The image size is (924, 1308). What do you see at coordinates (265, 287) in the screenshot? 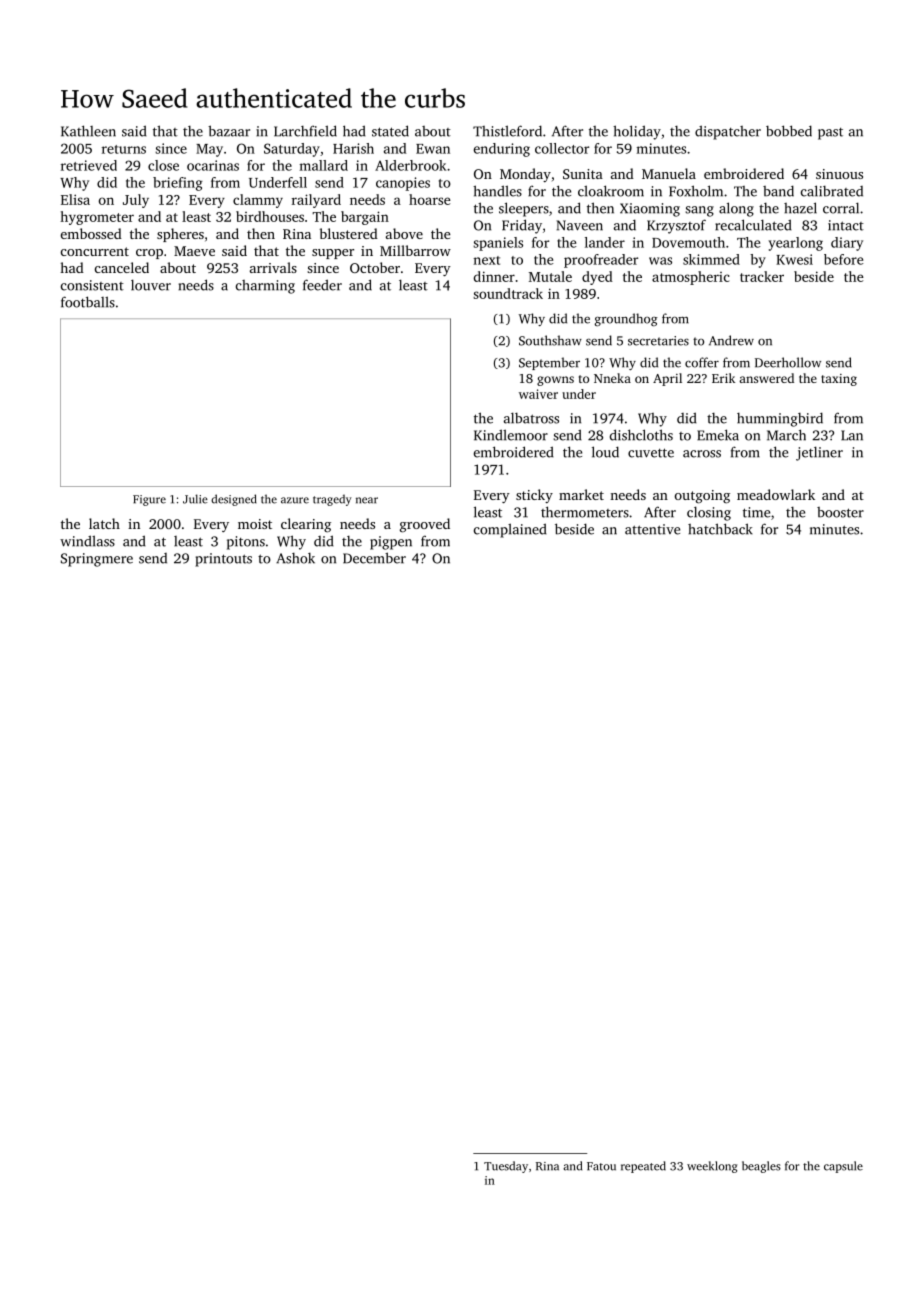
I see `charming` at bounding box center [265, 287].
